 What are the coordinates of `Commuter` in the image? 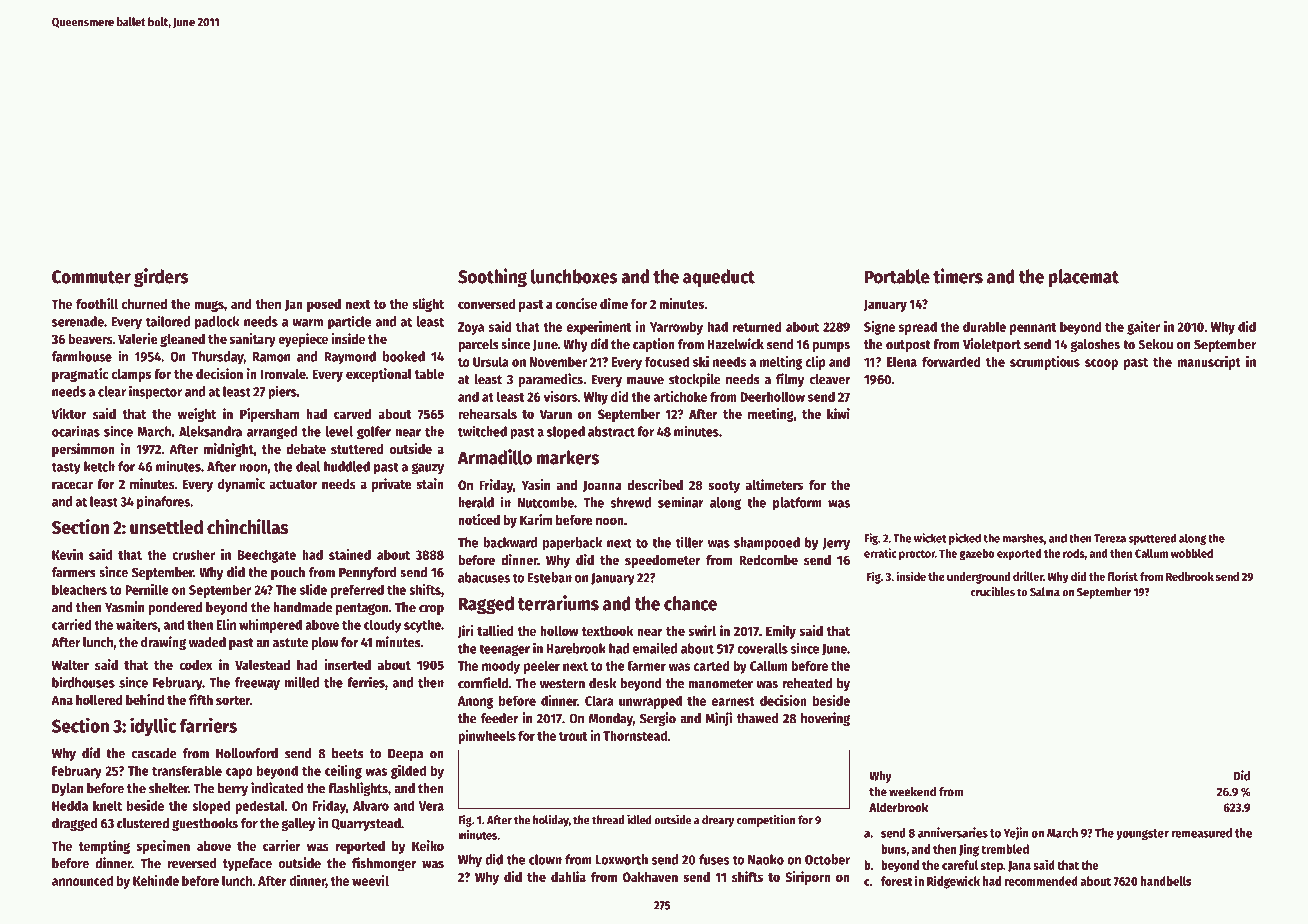 It's located at (91, 277).
